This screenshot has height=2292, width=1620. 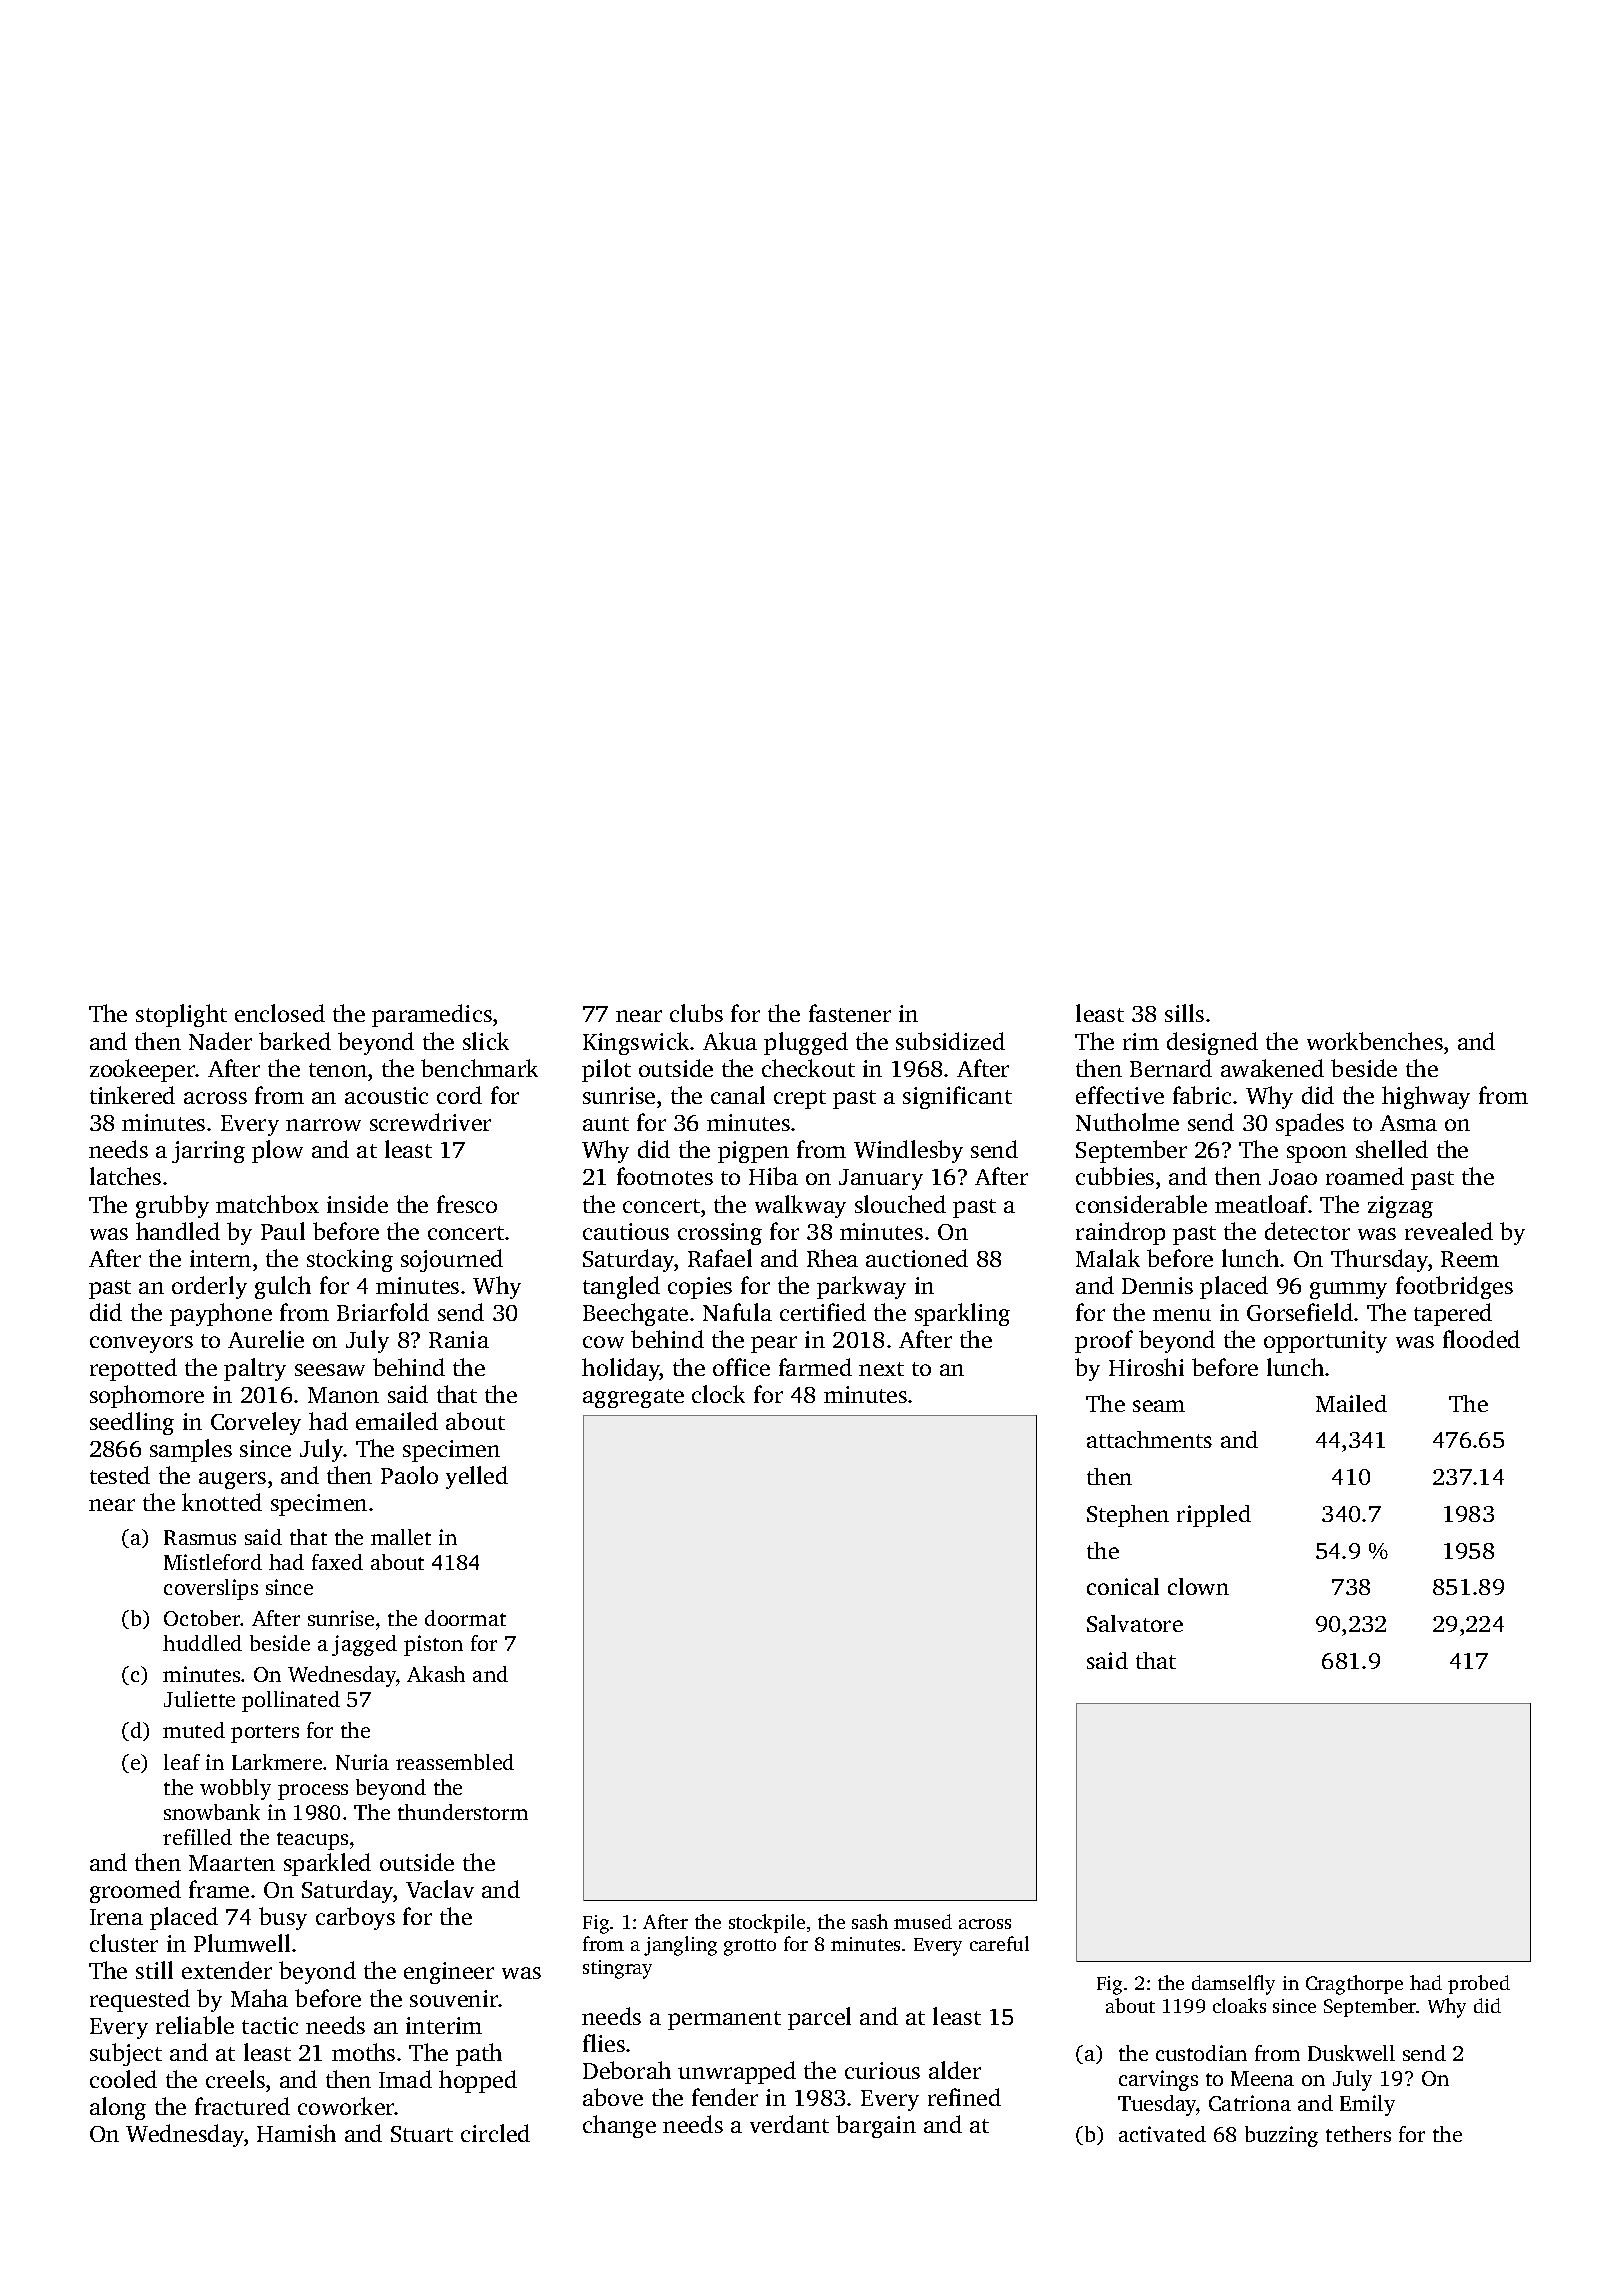 What do you see at coordinates (432, 1015) in the screenshot?
I see `paramedics` at bounding box center [432, 1015].
